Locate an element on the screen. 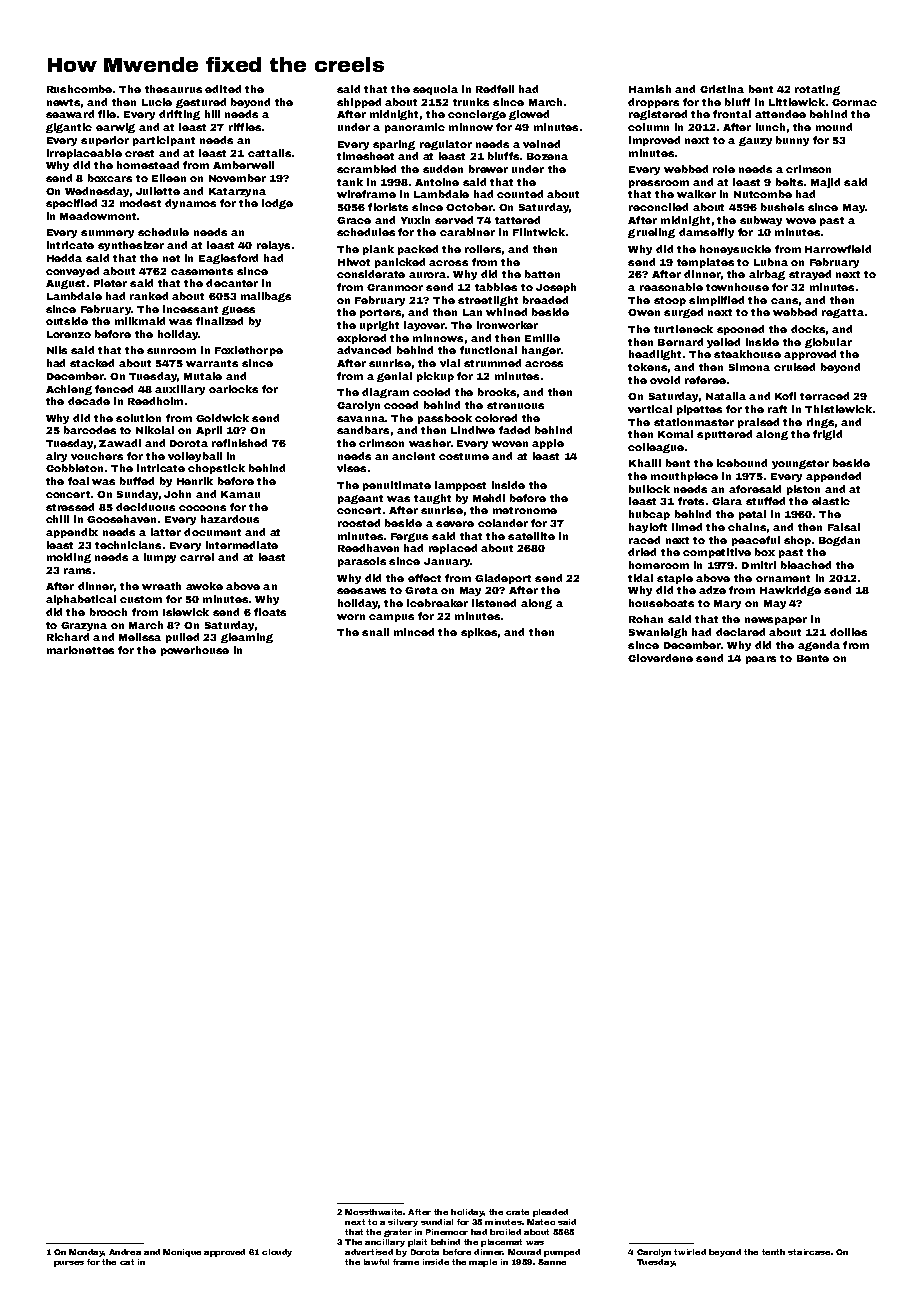  parasols is located at coordinates (362, 562).
